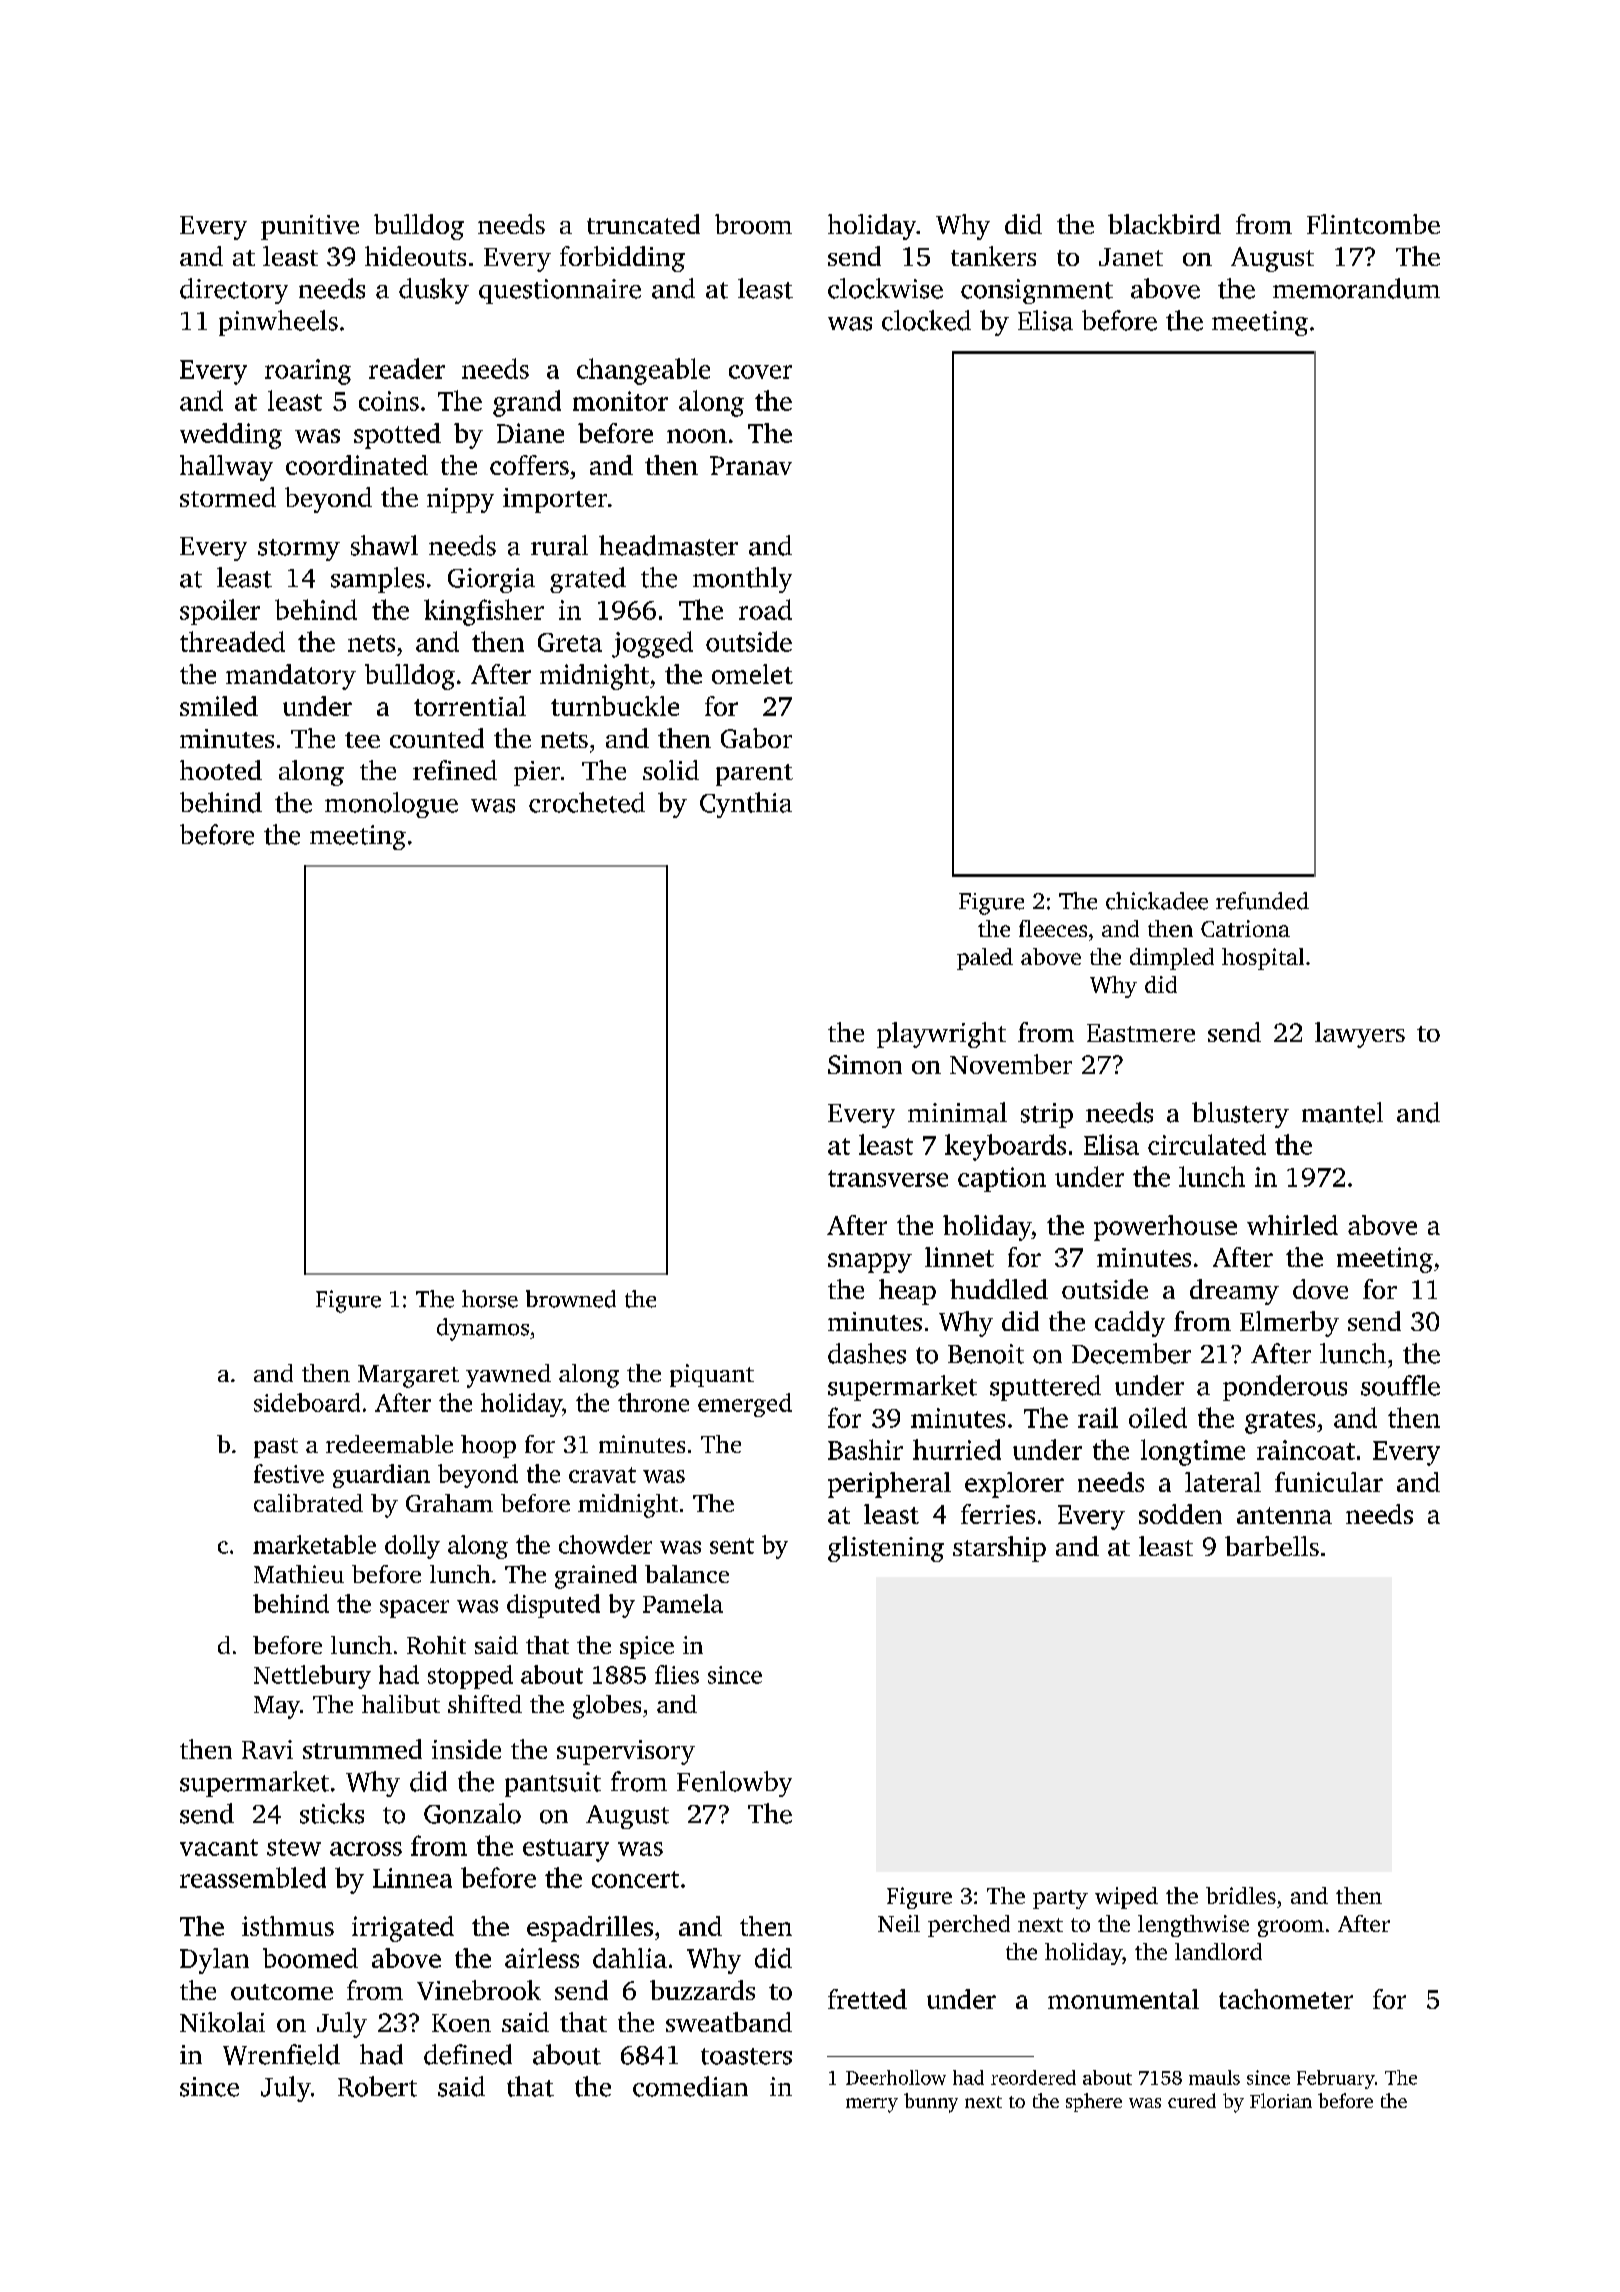 The image size is (1620, 2292). I want to click on oiled, so click(1158, 1417).
